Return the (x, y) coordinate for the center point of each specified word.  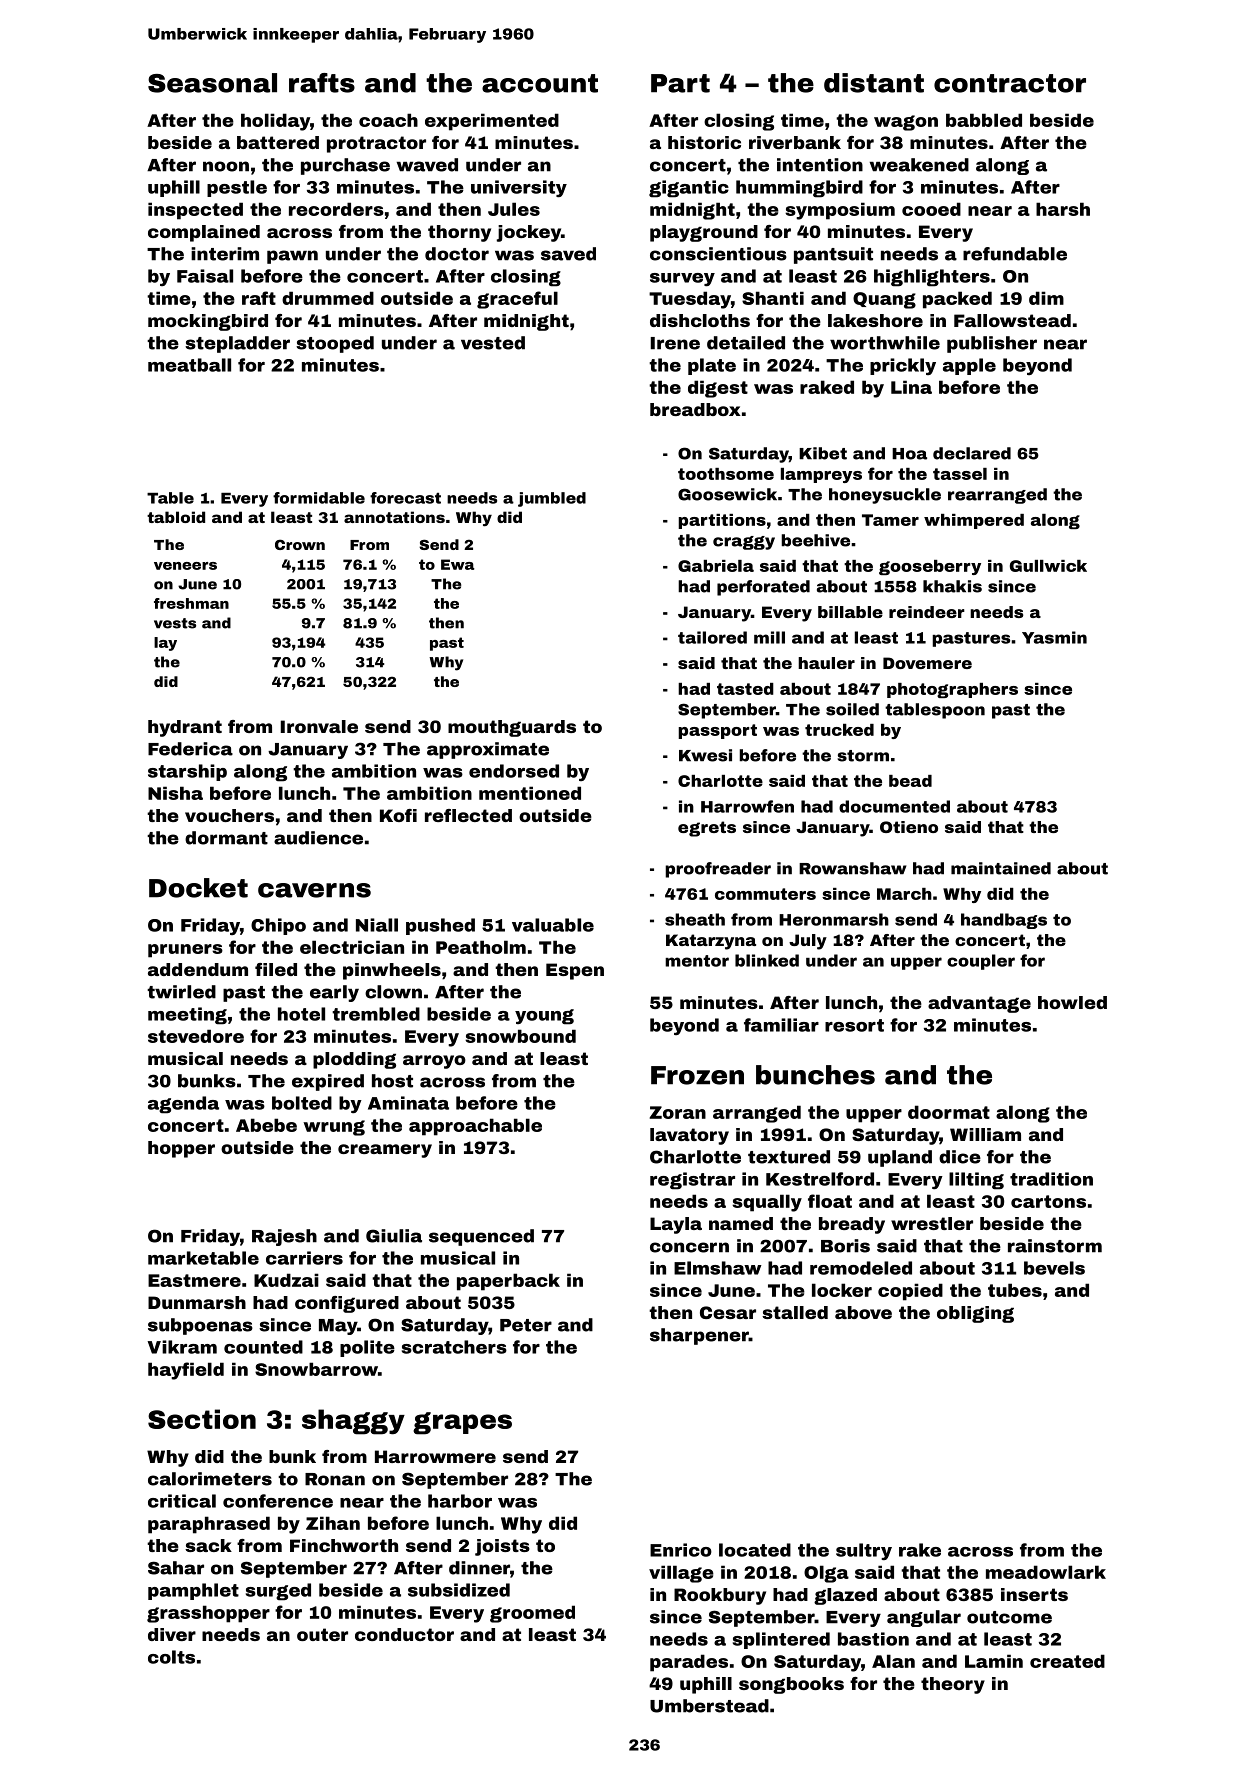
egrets (707, 829)
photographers (952, 690)
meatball (189, 365)
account (540, 83)
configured (347, 1304)
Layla (676, 1225)
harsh (1063, 209)
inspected (195, 211)
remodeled (861, 1268)
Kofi (398, 815)
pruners (185, 951)
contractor (1010, 83)
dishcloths (700, 320)
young (544, 1017)
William (985, 1134)
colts (171, 1657)
